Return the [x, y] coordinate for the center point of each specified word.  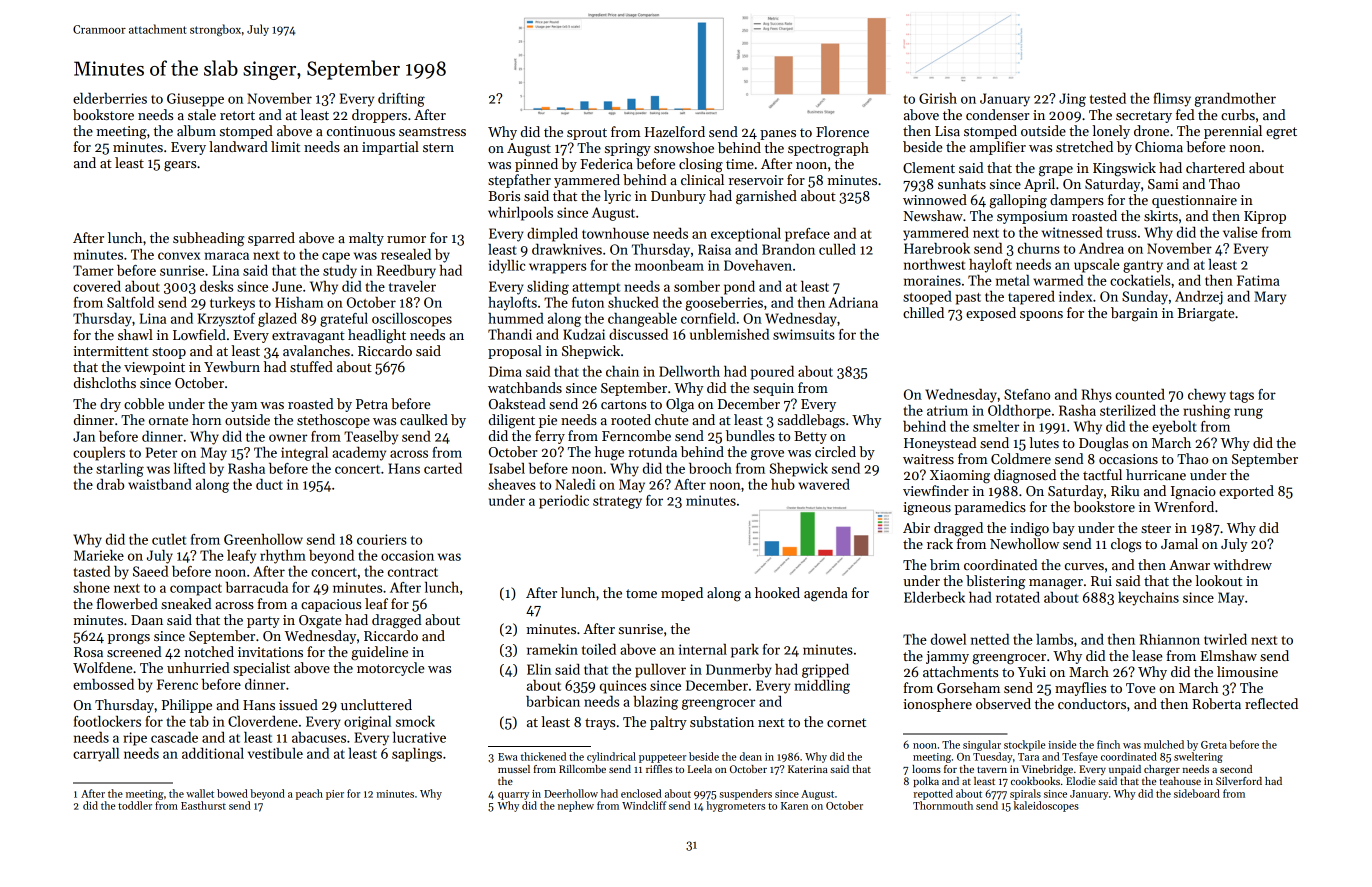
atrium [947, 410]
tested [1108, 98]
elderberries [110, 98]
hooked [777, 592]
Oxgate [320, 622]
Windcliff [644, 805]
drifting [401, 100]
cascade [174, 737]
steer [1156, 528]
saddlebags [811, 421]
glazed [277, 320]
